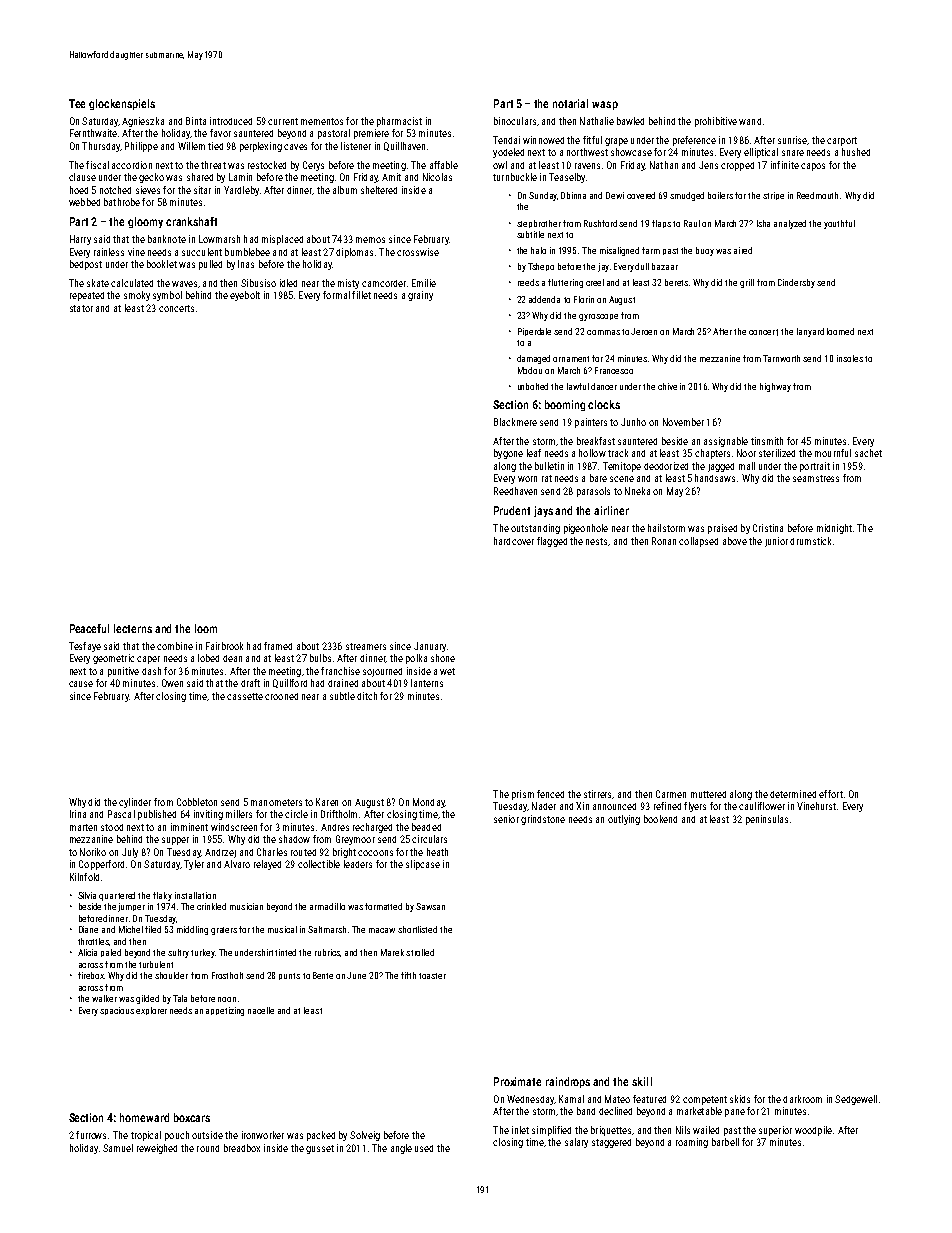  What do you see at coordinates (667, 806) in the image?
I see `refined` at bounding box center [667, 806].
